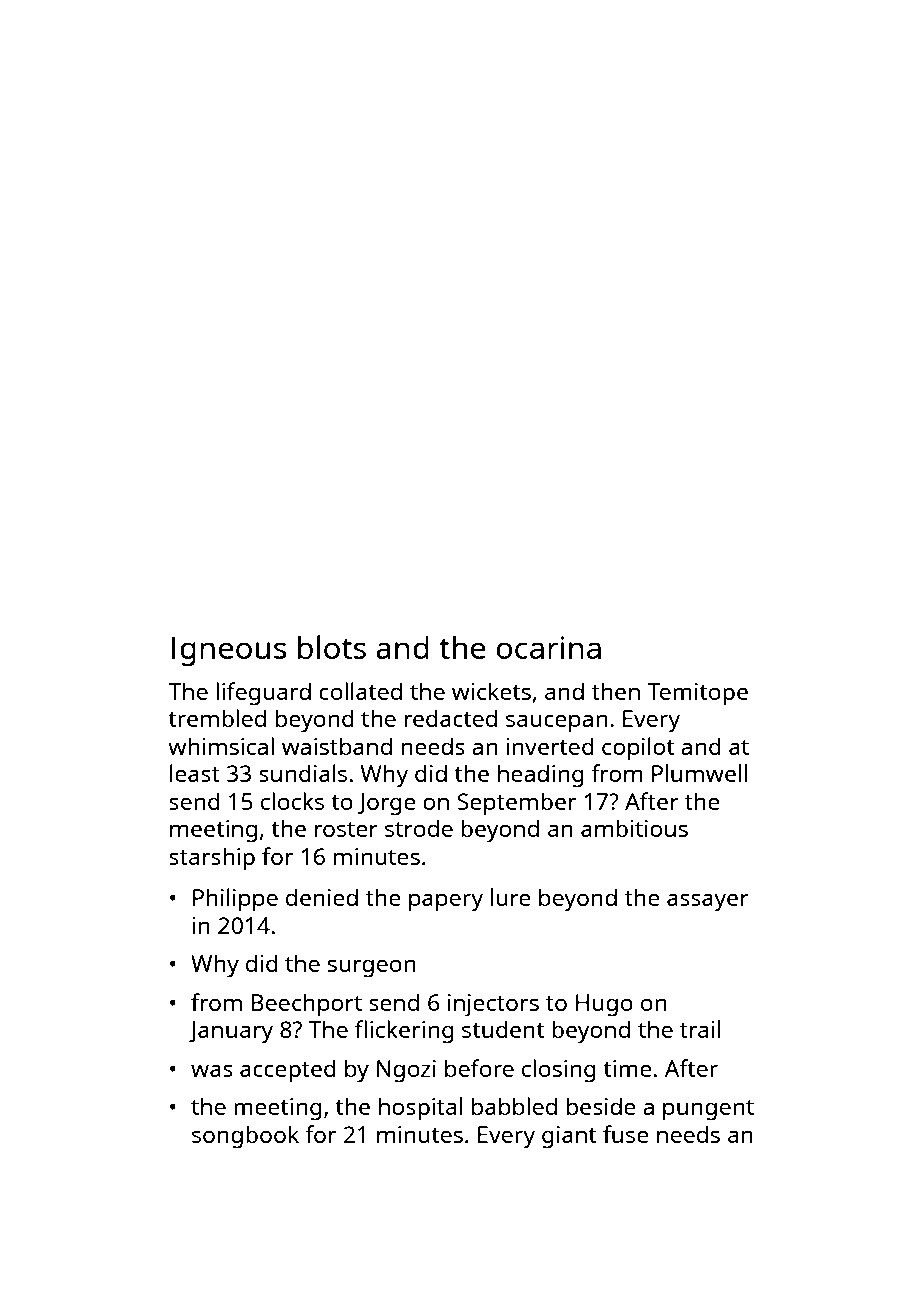  What do you see at coordinates (638, 749) in the page?
I see `copilot` at bounding box center [638, 749].
